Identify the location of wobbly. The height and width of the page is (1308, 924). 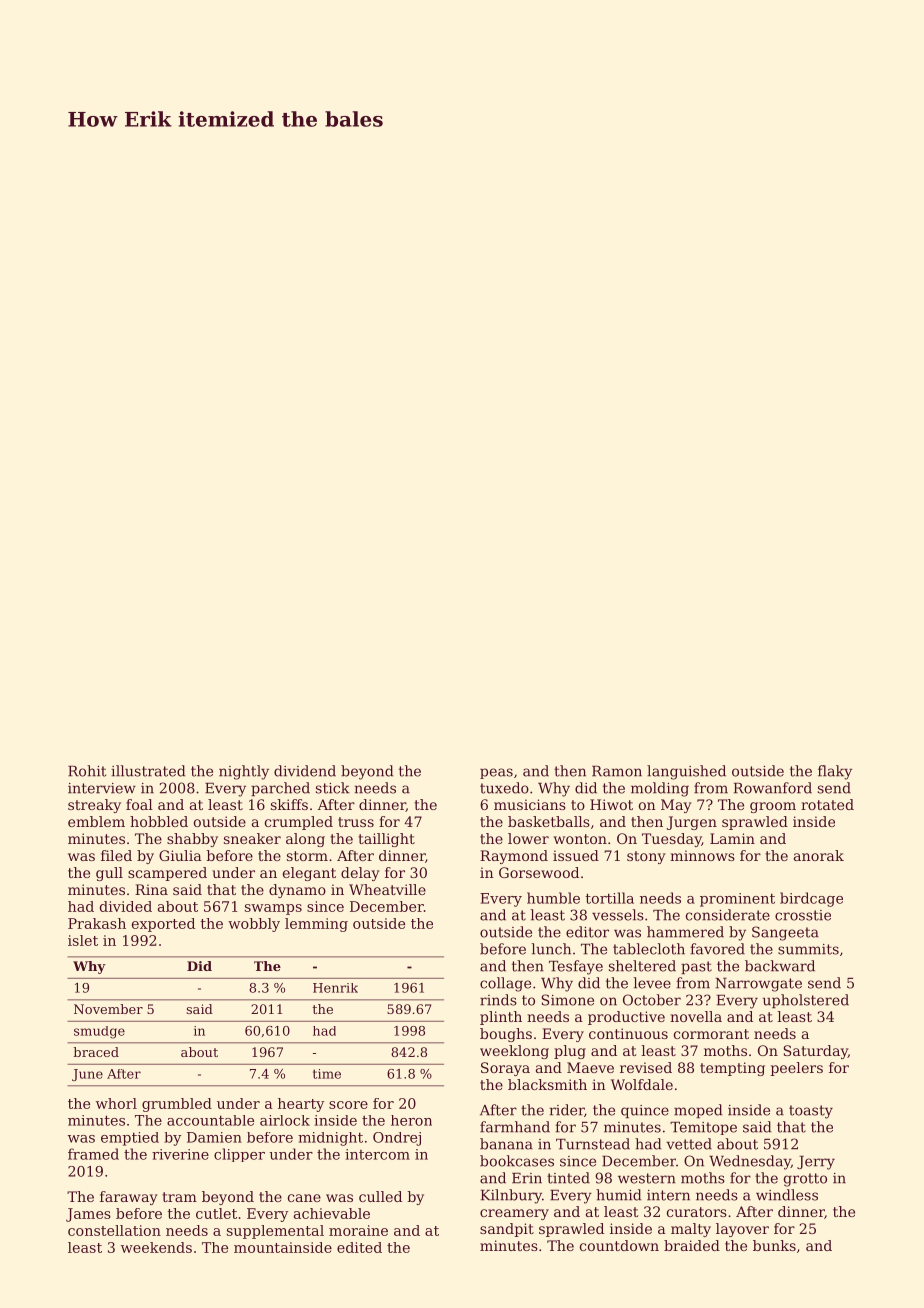
(254, 925).
